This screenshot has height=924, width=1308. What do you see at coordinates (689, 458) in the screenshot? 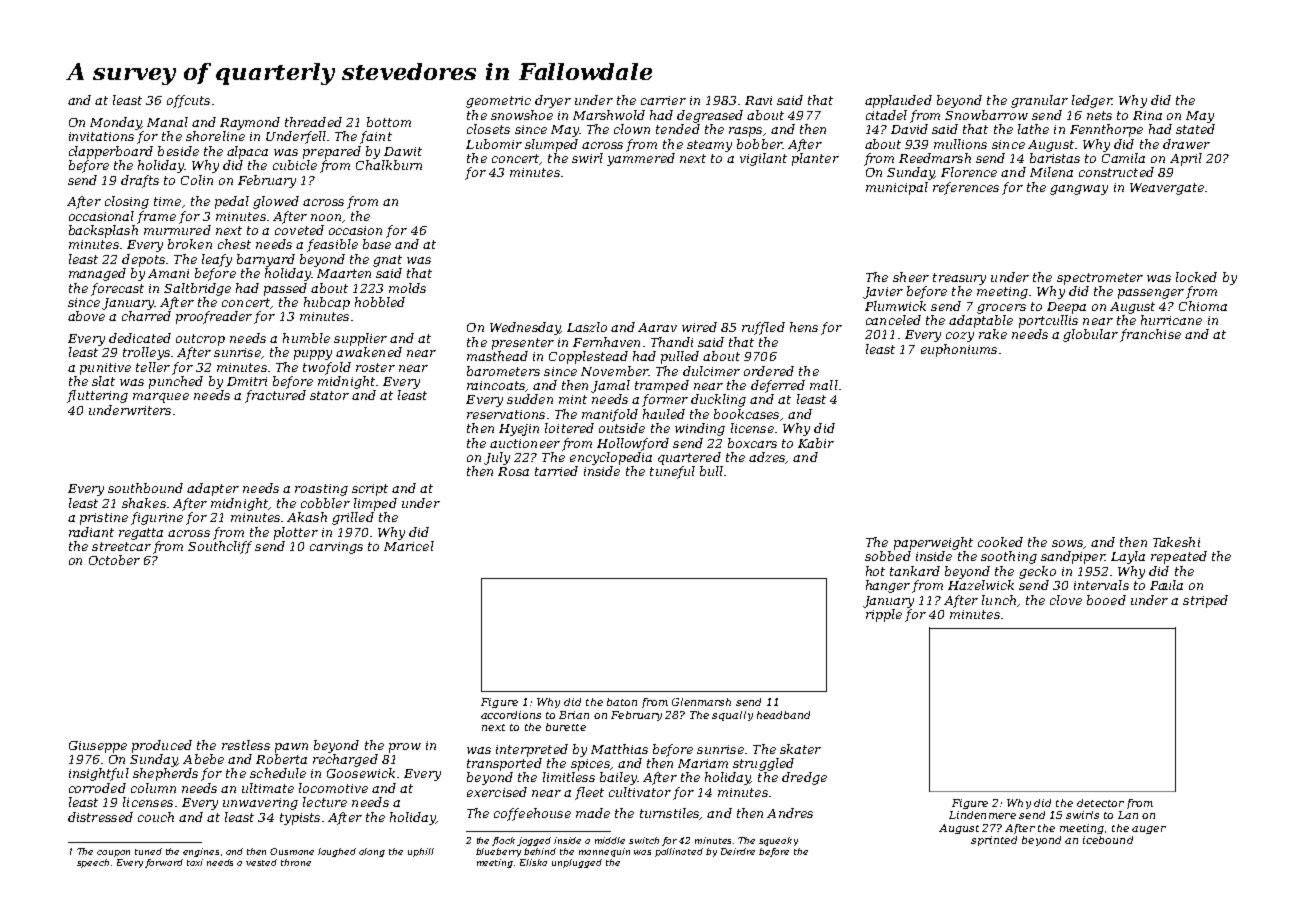
I see `quartered` at bounding box center [689, 458].
